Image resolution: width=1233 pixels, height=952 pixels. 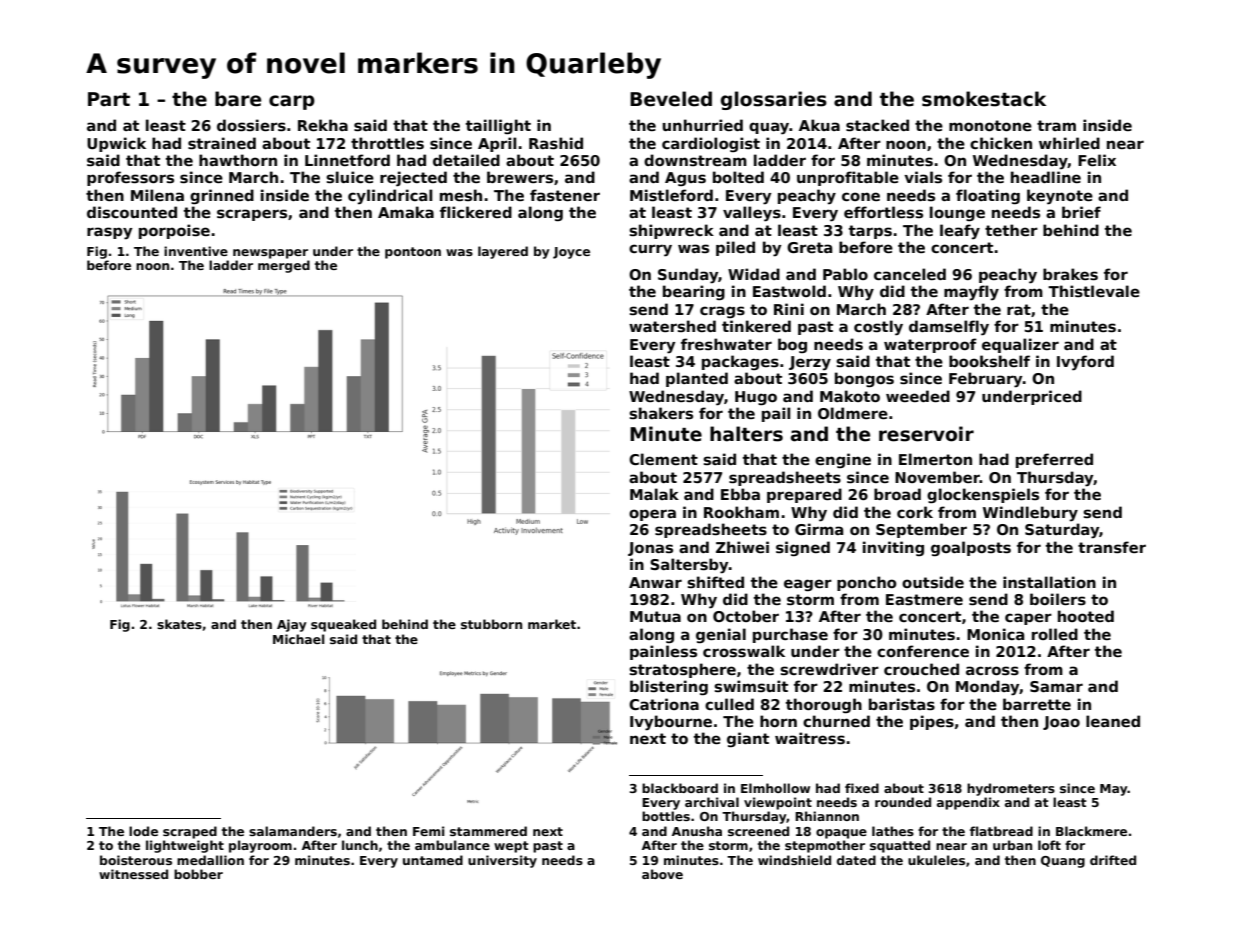 What do you see at coordinates (556, 143) in the image?
I see `Rashid` at bounding box center [556, 143].
